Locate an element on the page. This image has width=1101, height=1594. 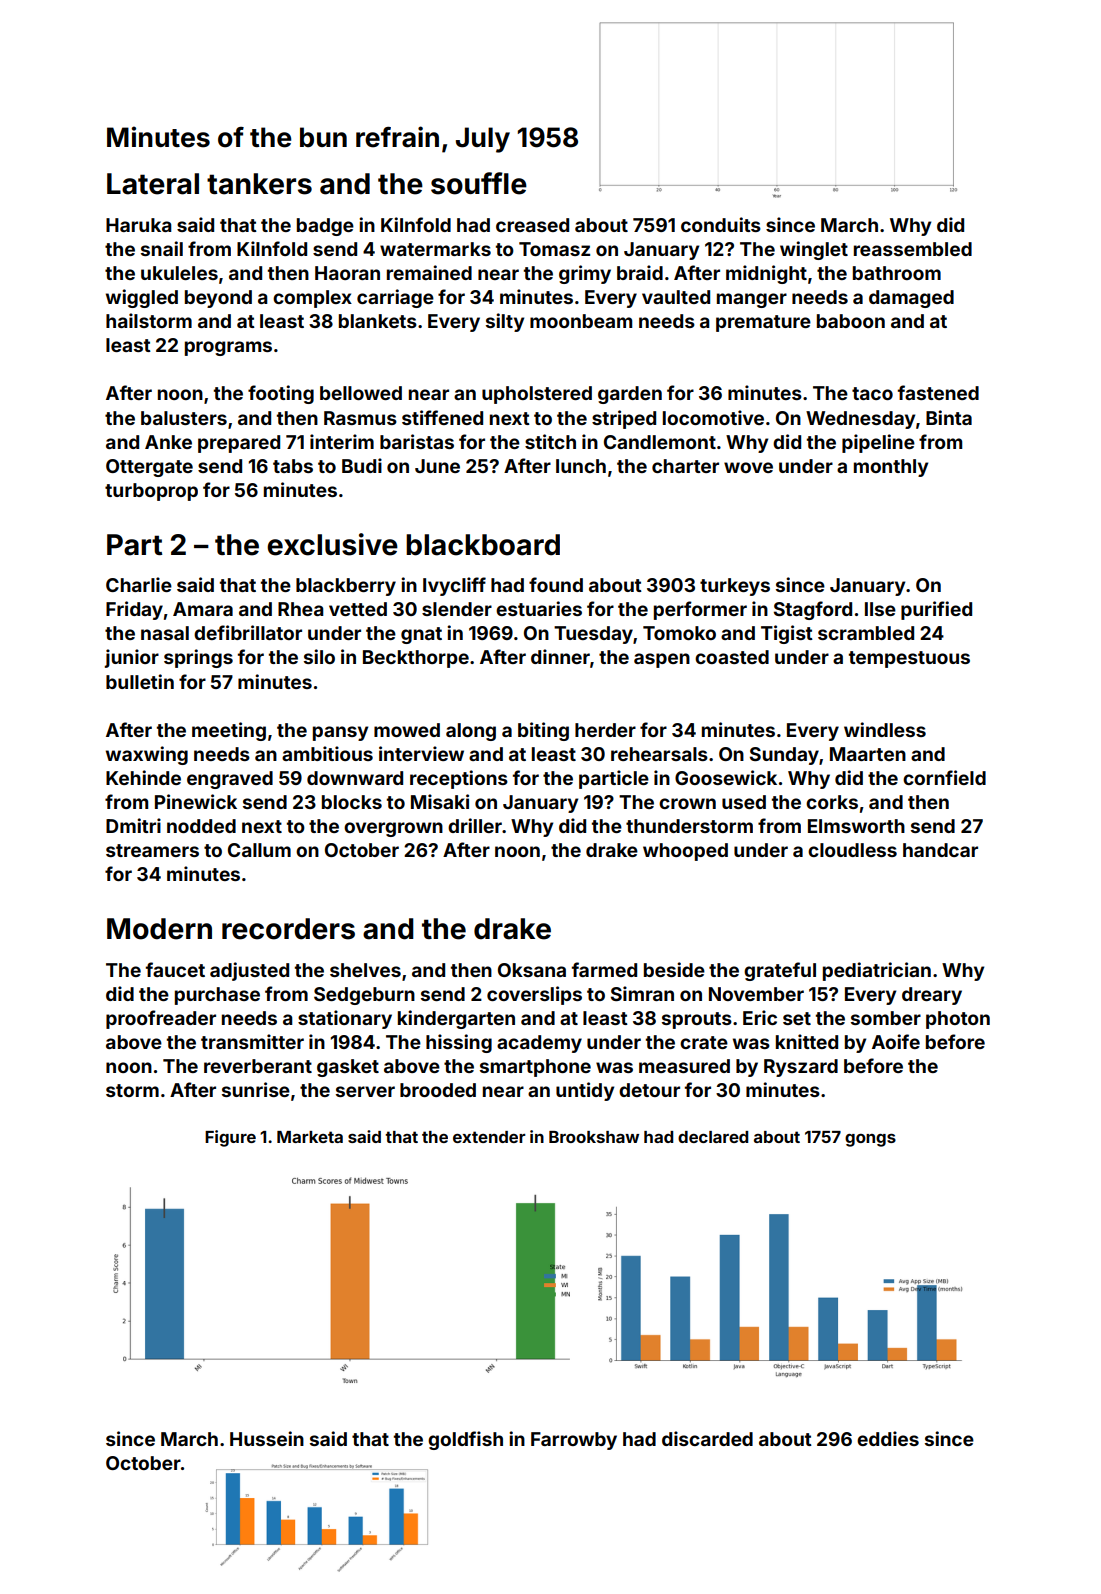
discarded is located at coordinates (707, 1438).
